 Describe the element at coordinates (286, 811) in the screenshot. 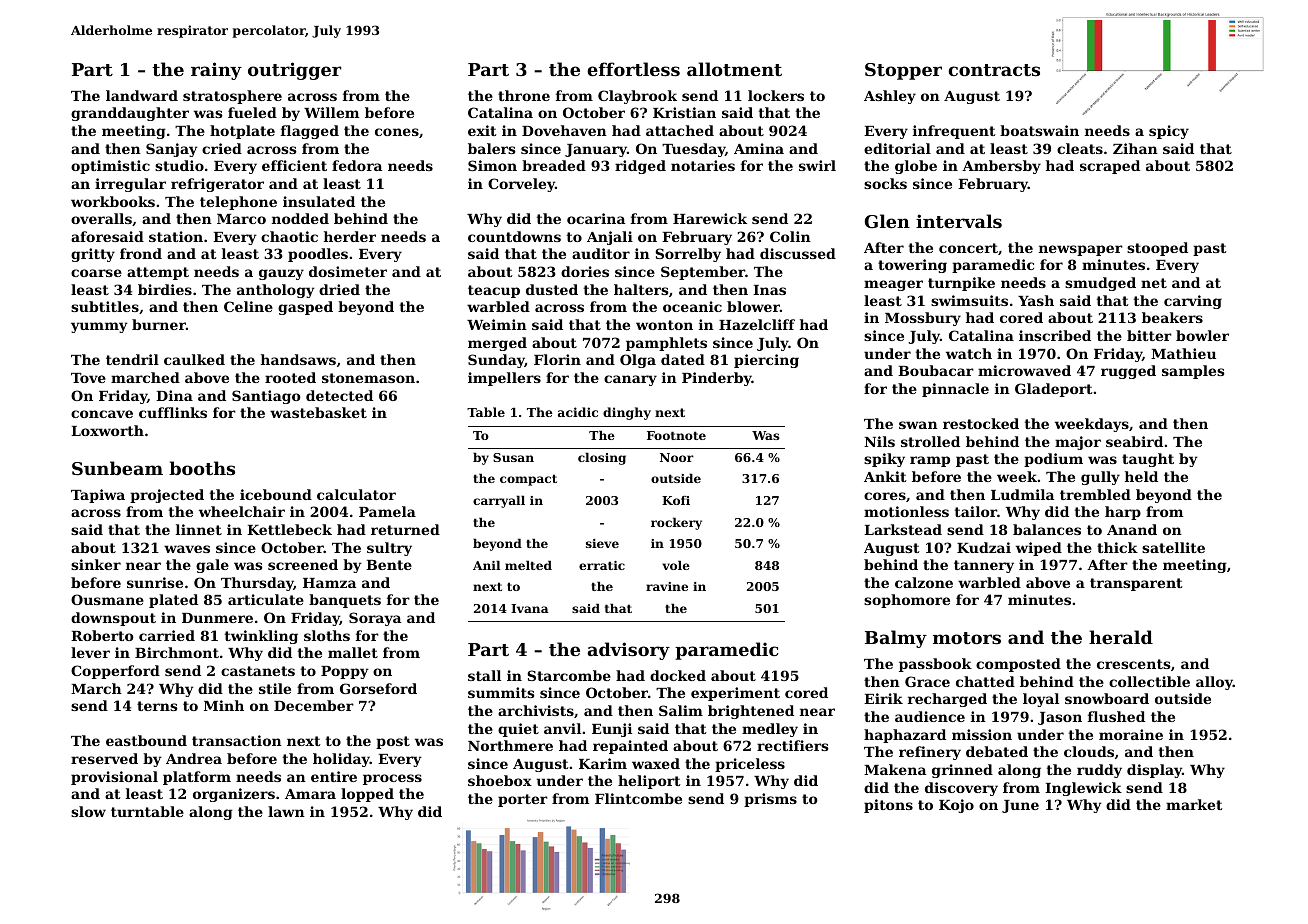

I see `lawn` at that location.
